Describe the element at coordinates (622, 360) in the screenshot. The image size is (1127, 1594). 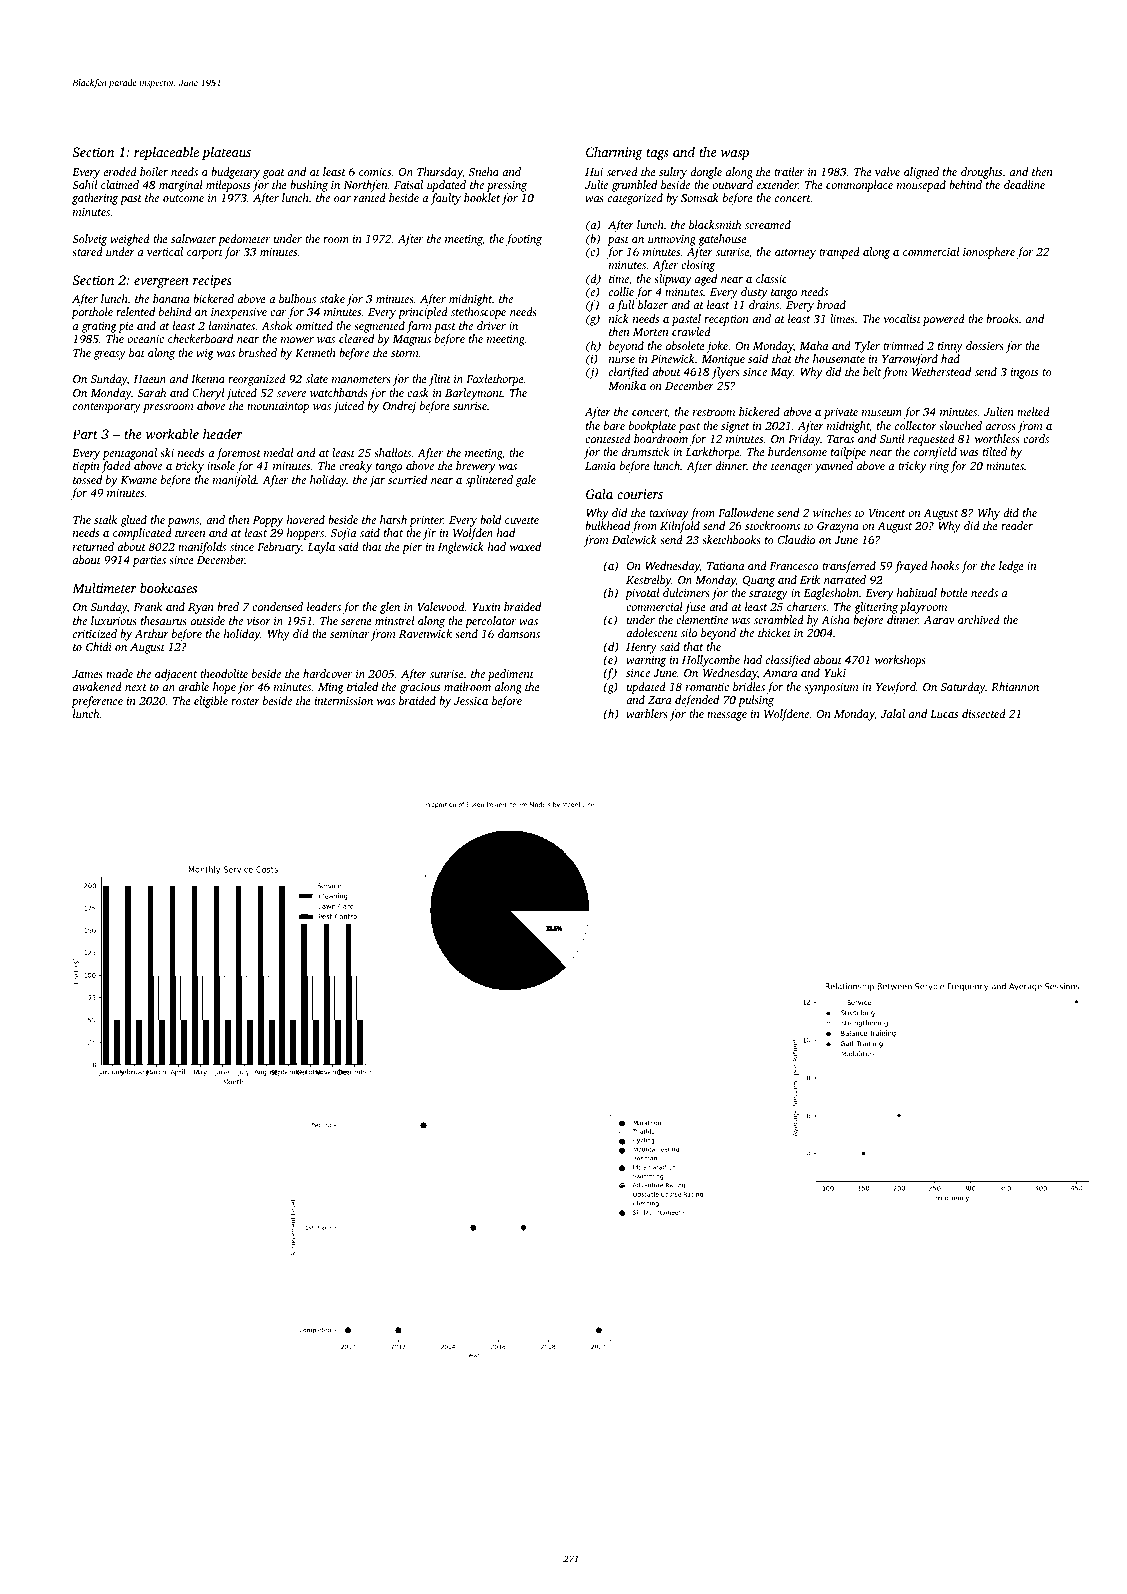
I see `nurse` at that location.
